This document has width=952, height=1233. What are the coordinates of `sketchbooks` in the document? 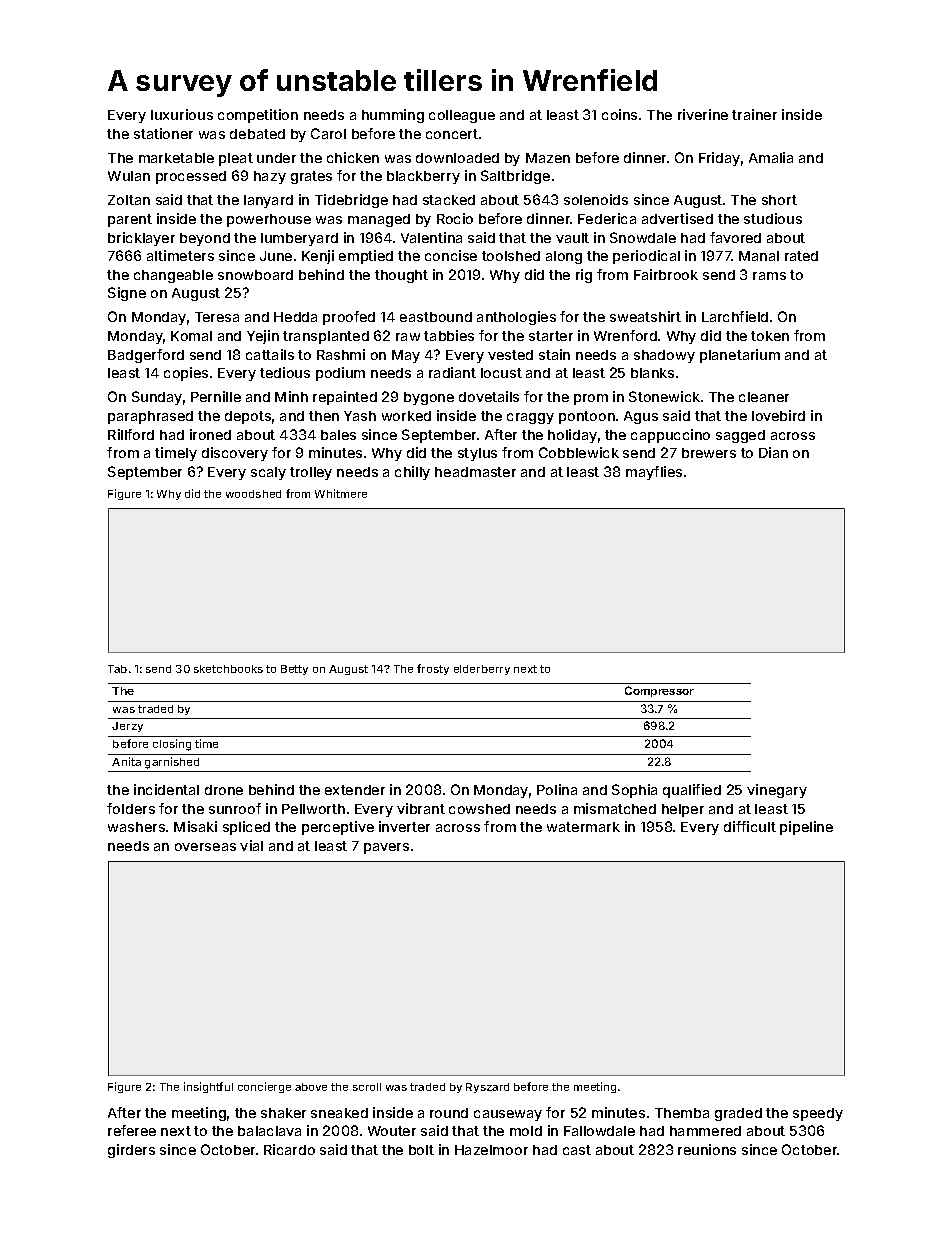 It's located at (228, 669).
